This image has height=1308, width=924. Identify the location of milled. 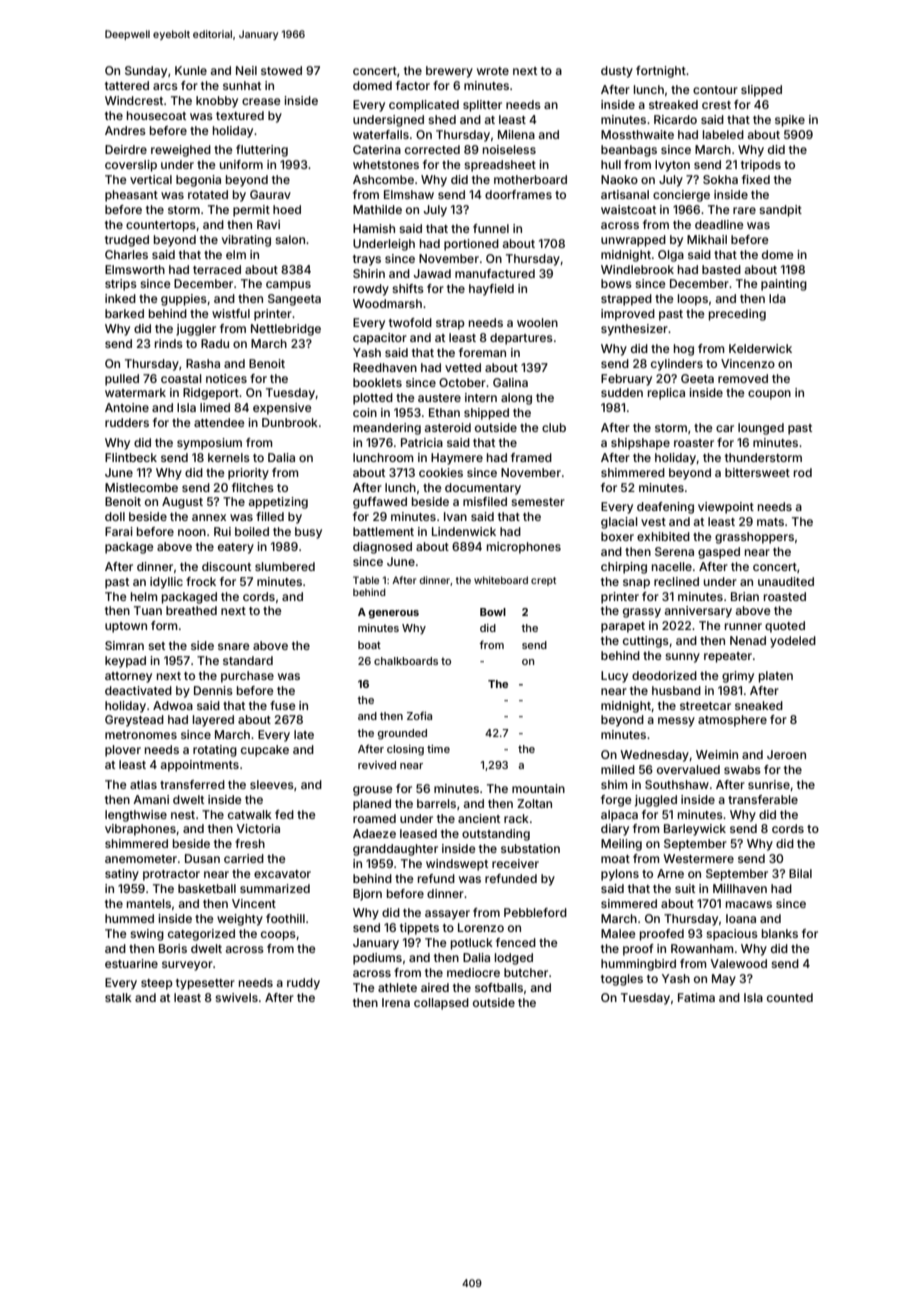
(618, 769).
